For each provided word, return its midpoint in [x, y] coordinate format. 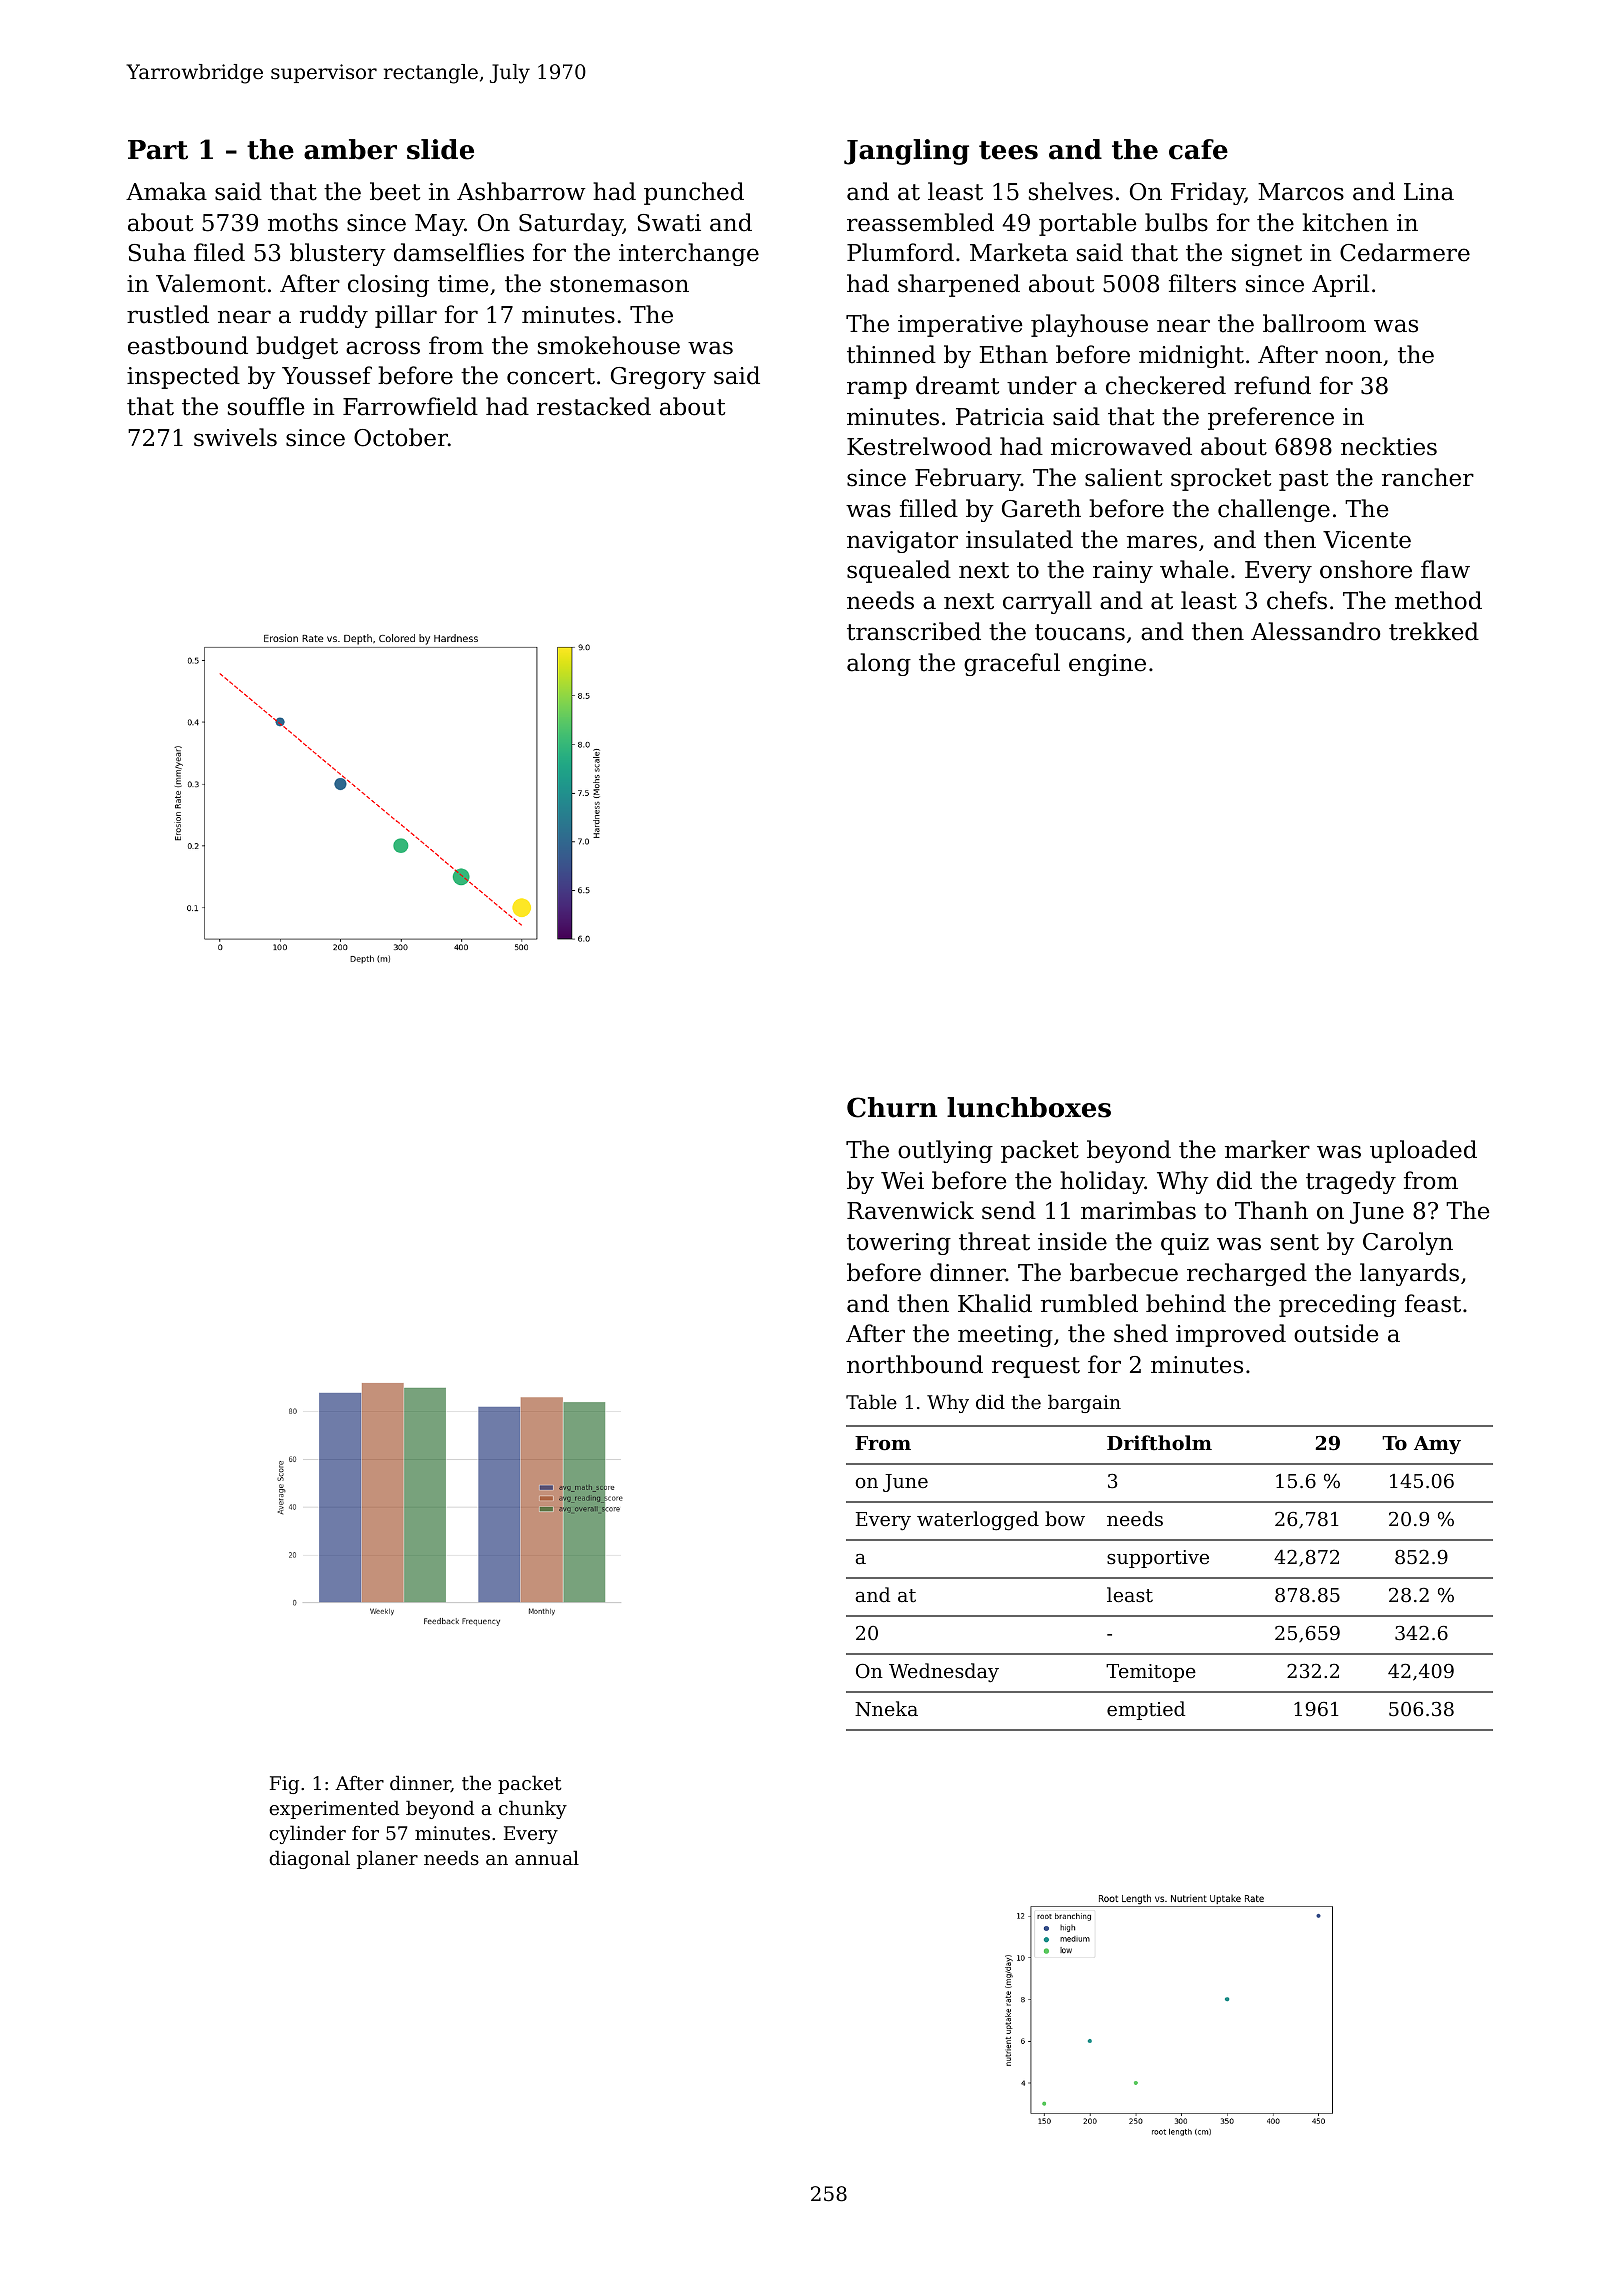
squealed [899, 571]
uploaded [1423, 1151]
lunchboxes [1029, 1107]
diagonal [309, 1859]
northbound [915, 1364]
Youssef [327, 375]
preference [1271, 418]
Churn [892, 1107]
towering [899, 1244]
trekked [1434, 631]
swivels [235, 437]
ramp [877, 390]
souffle [266, 406]
